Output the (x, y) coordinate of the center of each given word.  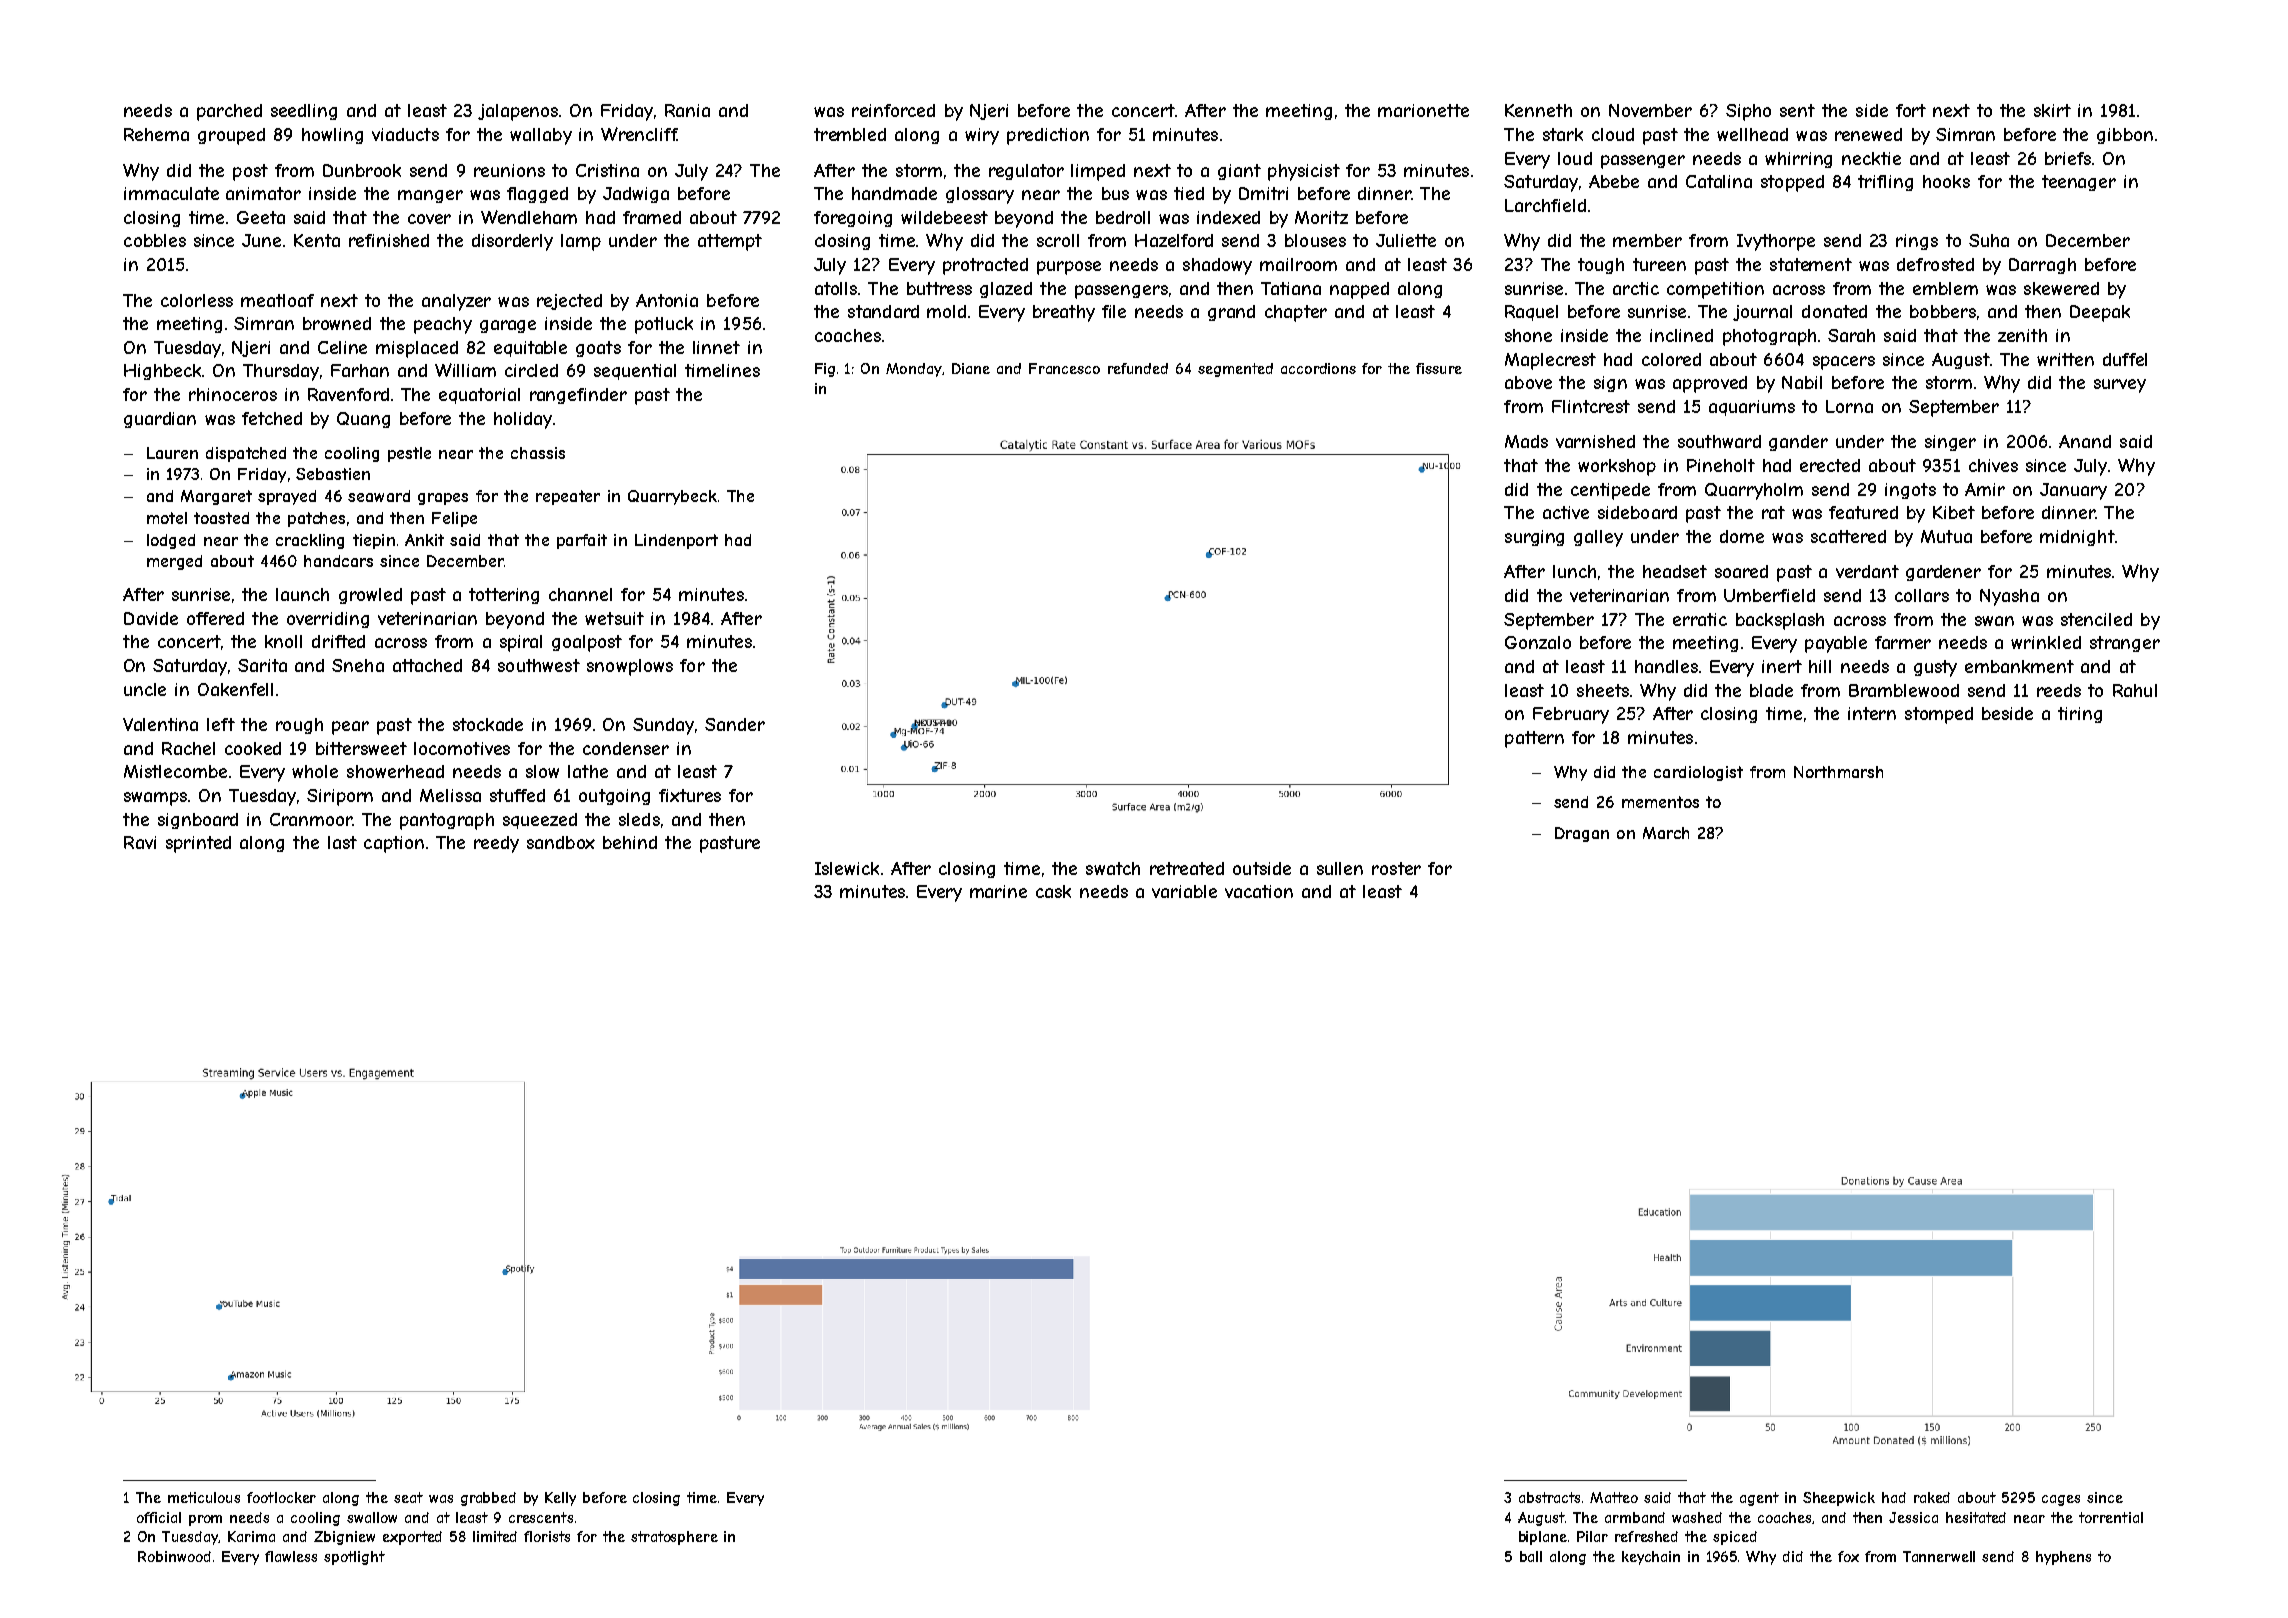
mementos (1660, 802)
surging (1534, 538)
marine (998, 891)
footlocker (281, 1497)
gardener (1943, 573)
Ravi (140, 842)
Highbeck (162, 372)
